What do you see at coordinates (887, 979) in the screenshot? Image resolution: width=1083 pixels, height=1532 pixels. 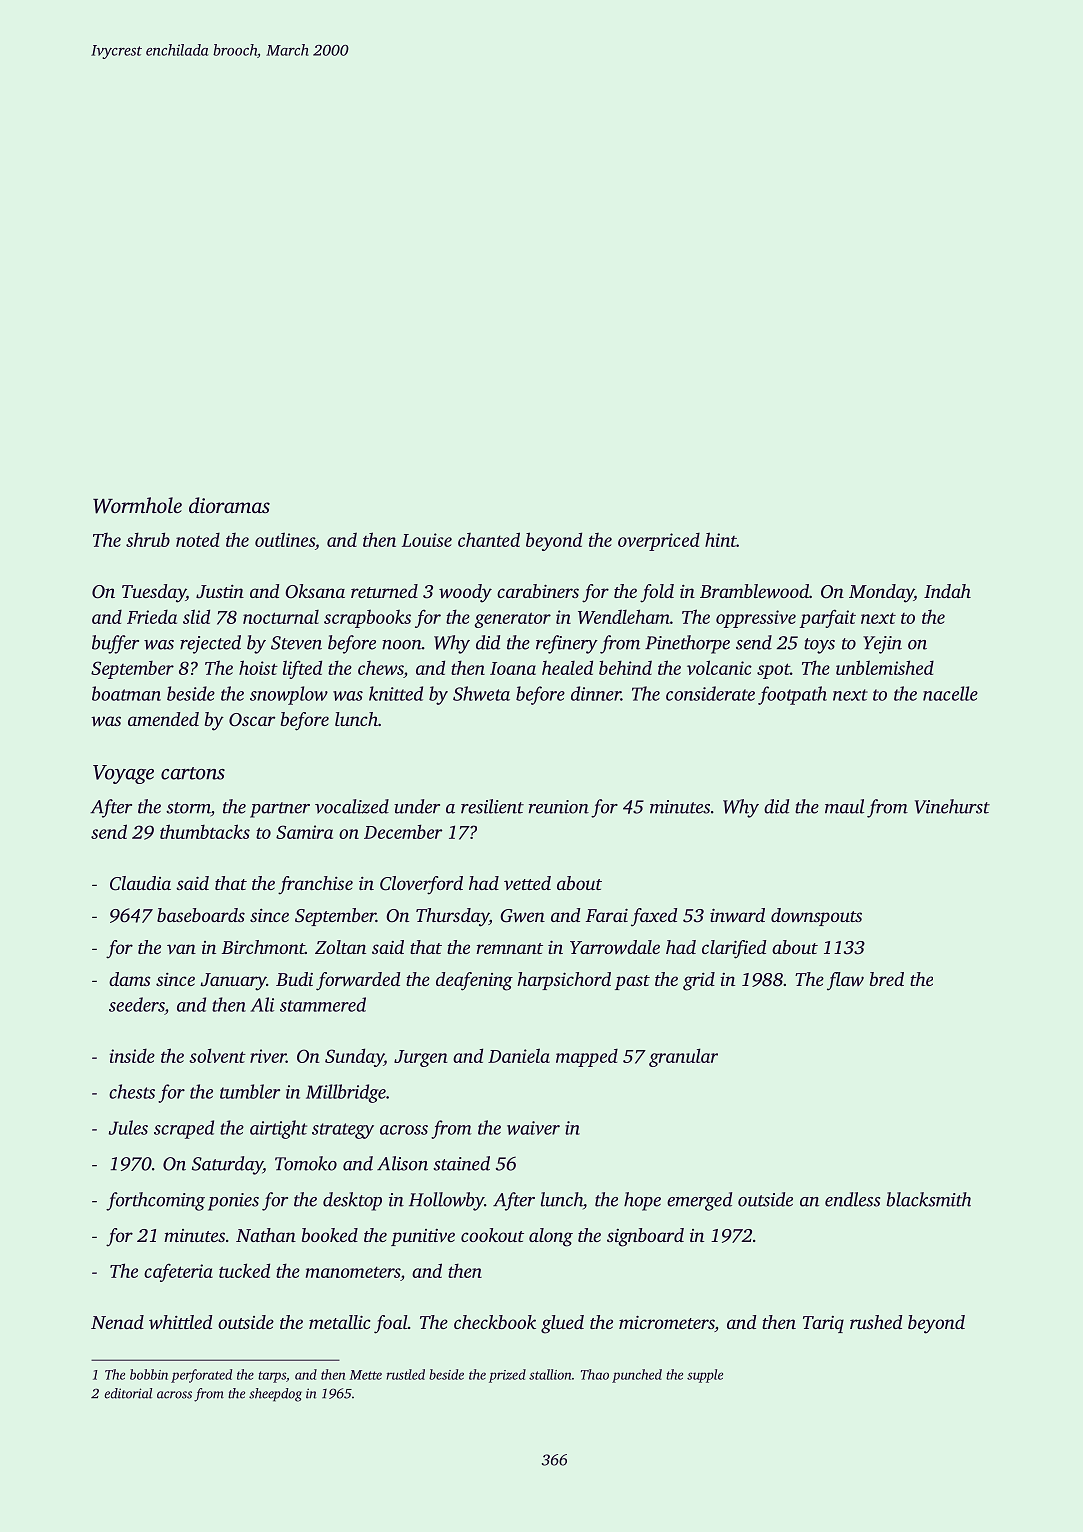 I see `bred` at bounding box center [887, 979].
